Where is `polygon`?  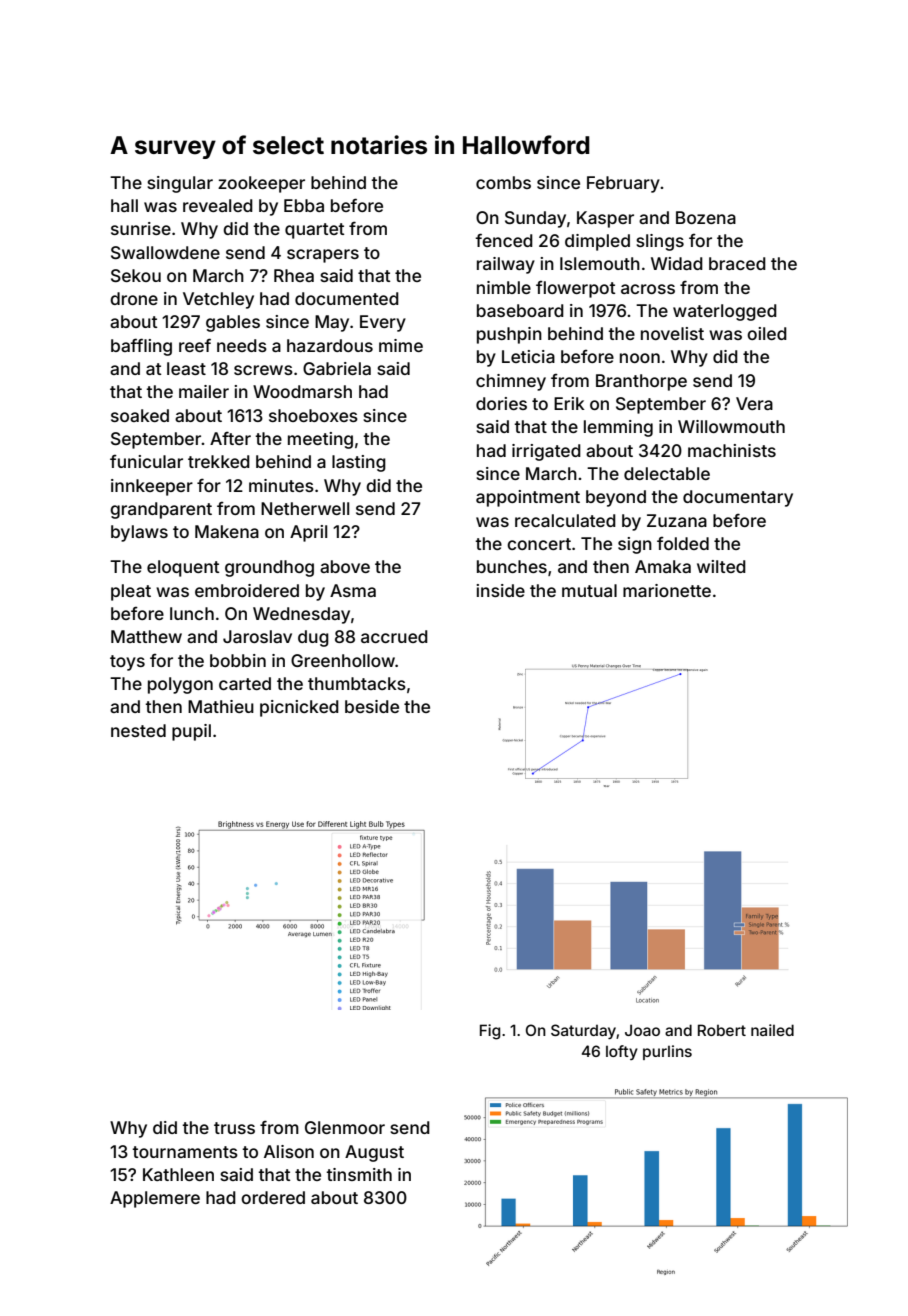 polygon is located at coordinates (180, 685).
